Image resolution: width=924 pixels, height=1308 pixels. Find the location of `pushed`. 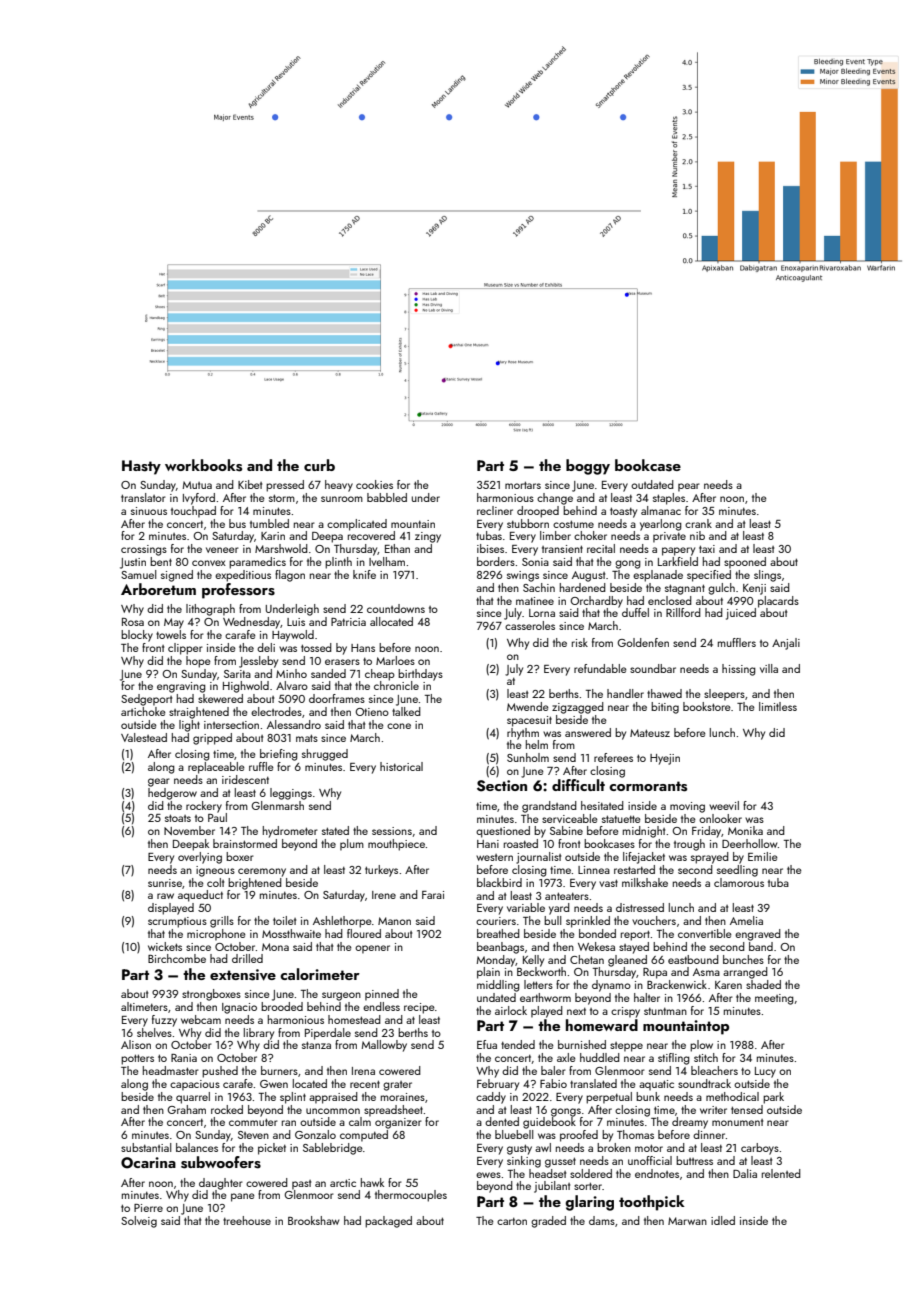

pushed is located at coordinates (220, 1072).
